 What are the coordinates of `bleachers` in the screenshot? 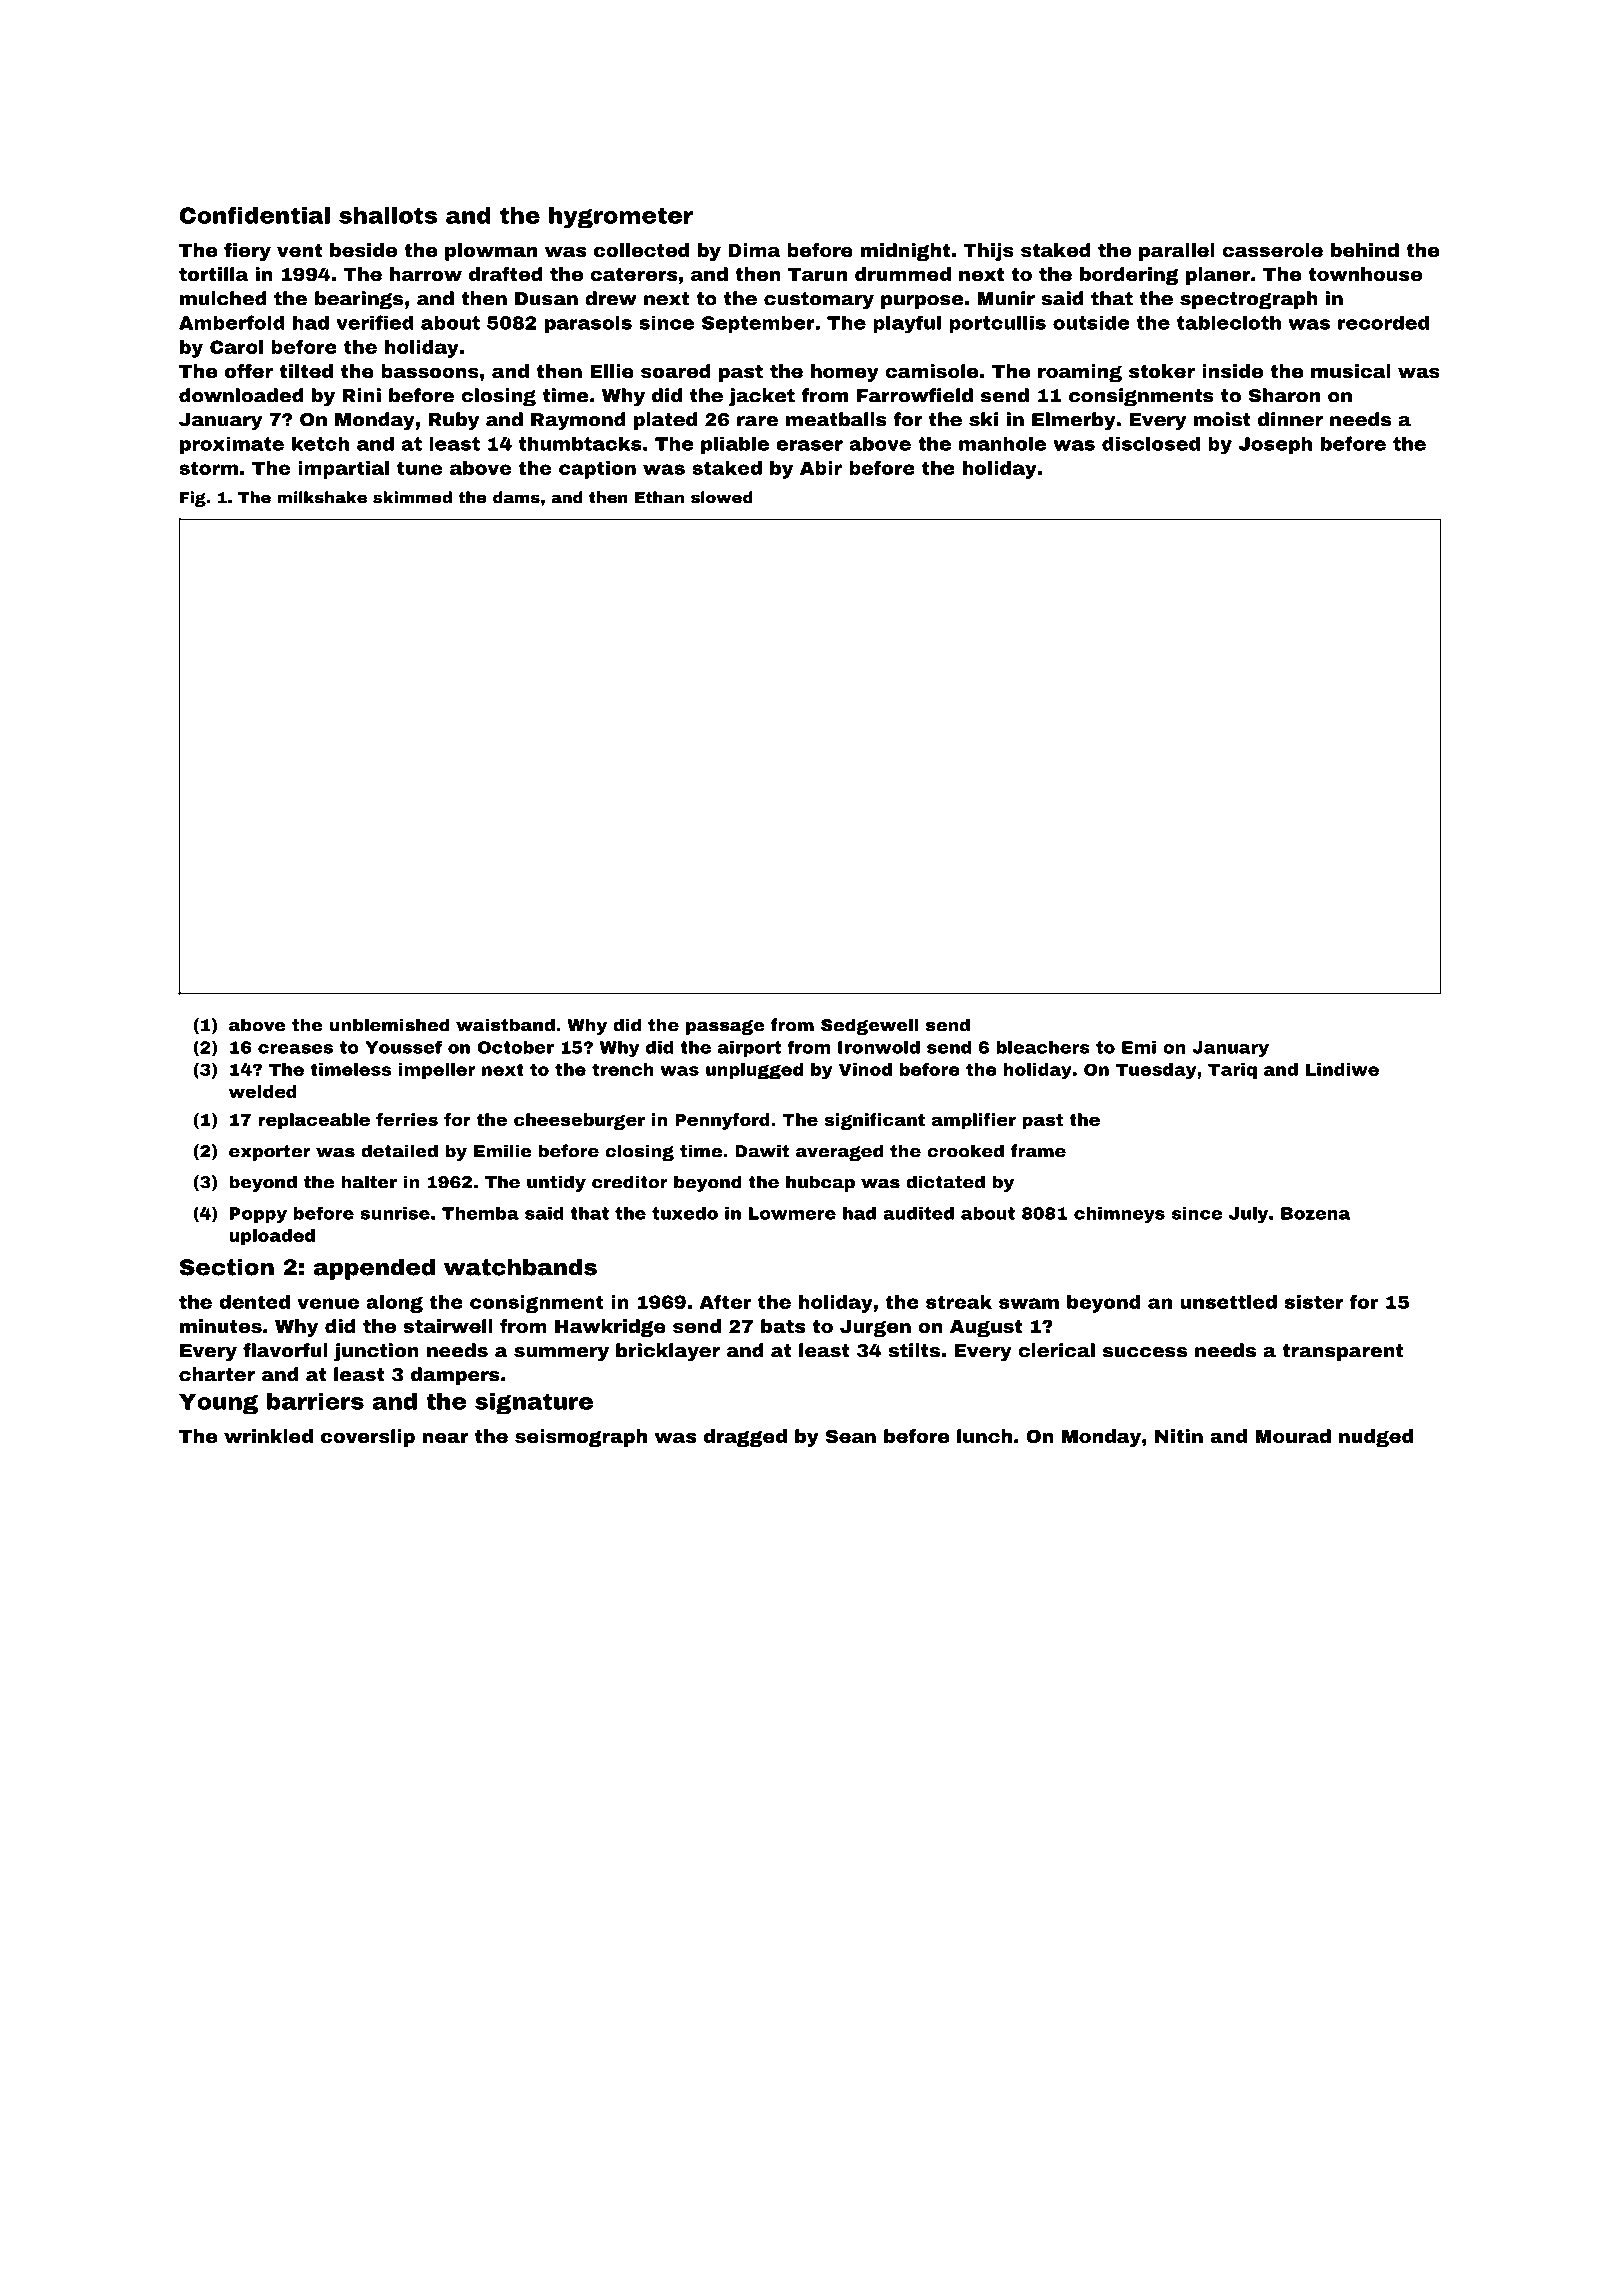 It's located at (1043, 1047).
